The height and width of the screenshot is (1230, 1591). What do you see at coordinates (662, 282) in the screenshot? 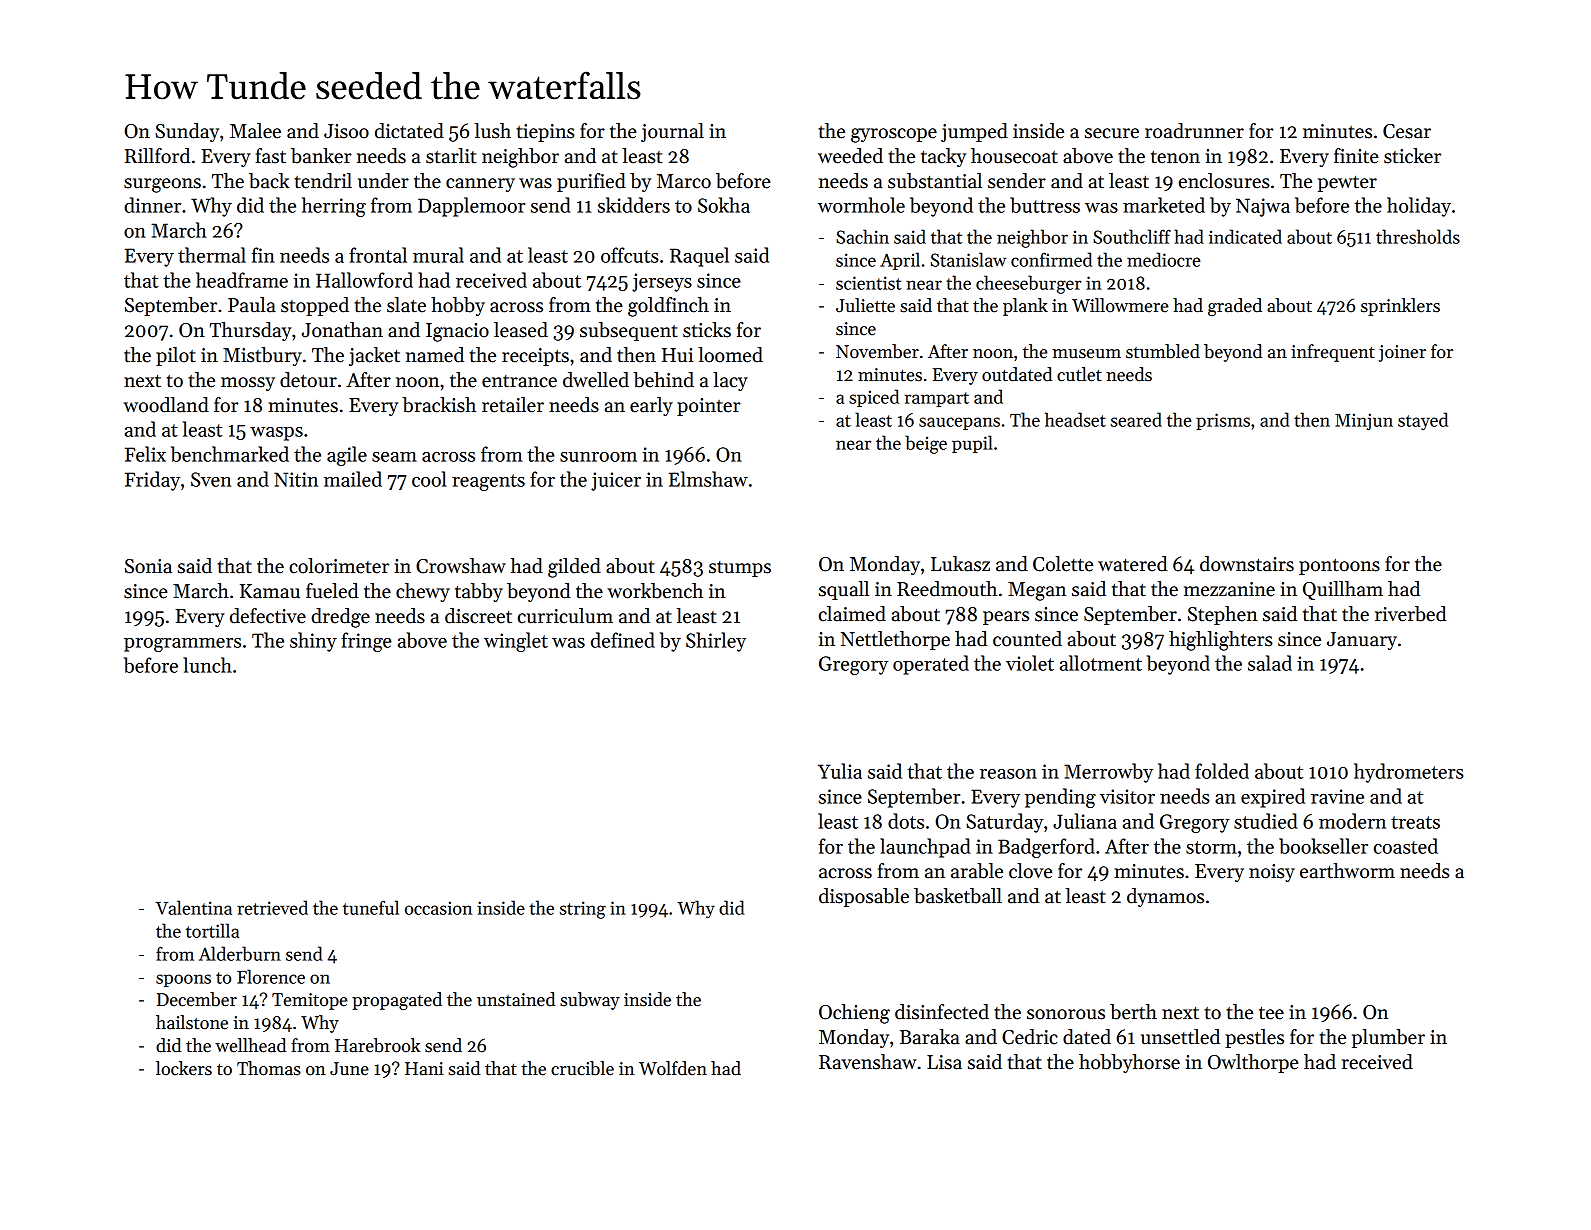
I see `jerseys` at bounding box center [662, 282].
